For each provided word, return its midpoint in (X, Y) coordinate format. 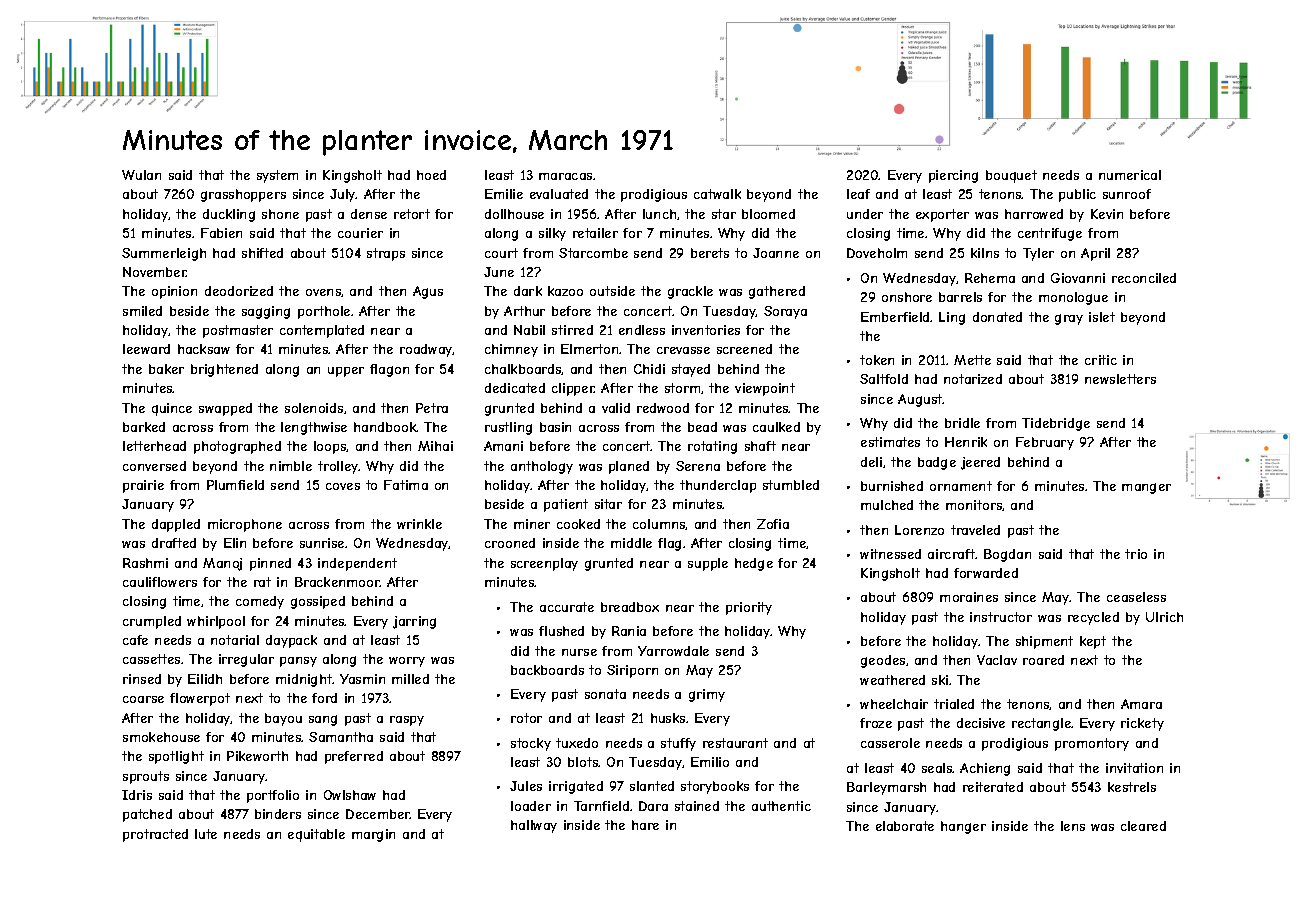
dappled (176, 525)
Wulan (141, 175)
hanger (963, 827)
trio (1136, 554)
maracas (565, 176)
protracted (155, 835)
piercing (953, 176)
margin (373, 835)
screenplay (544, 564)
